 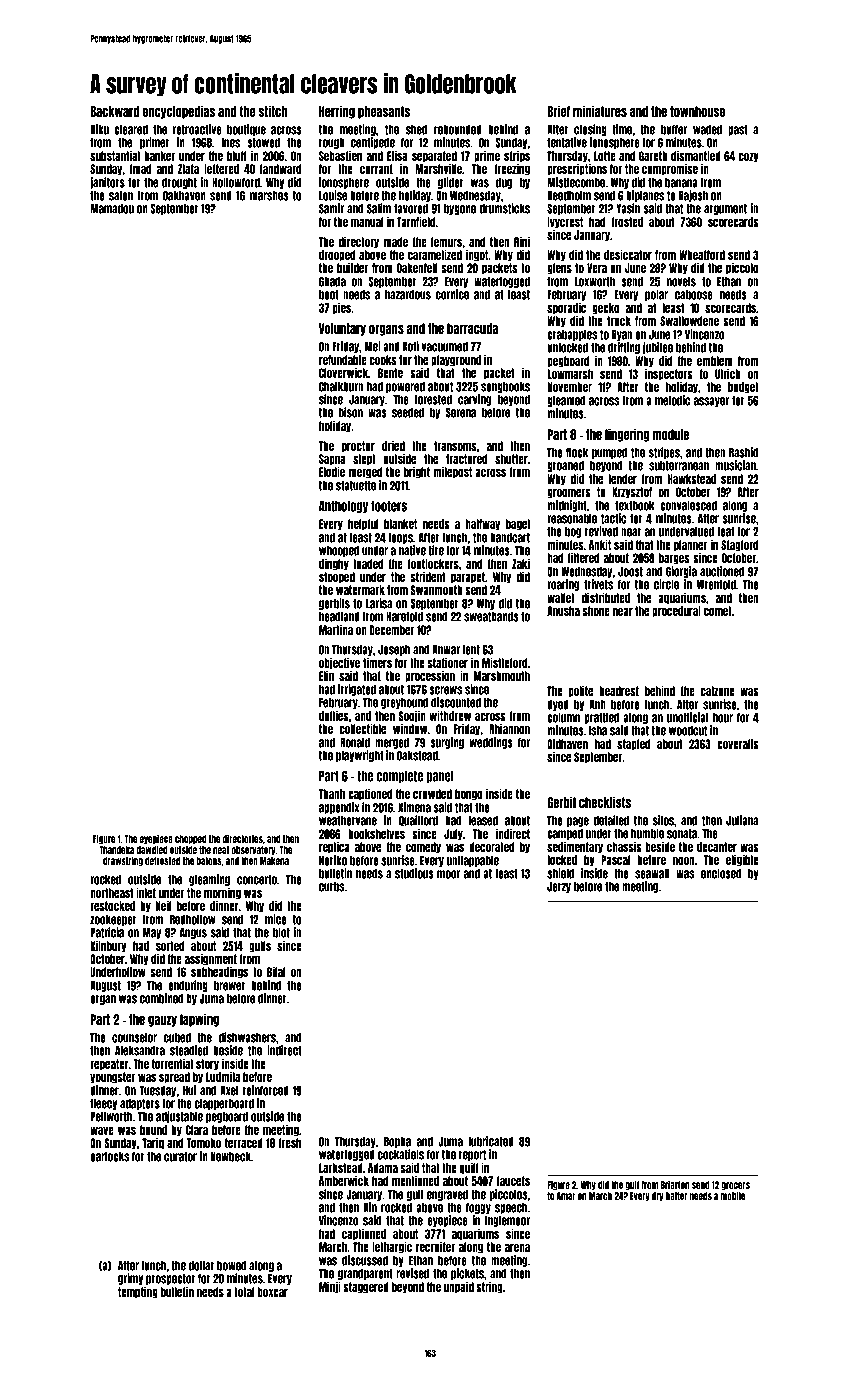 I want to click on dinghy, so click(x=334, y=564).
